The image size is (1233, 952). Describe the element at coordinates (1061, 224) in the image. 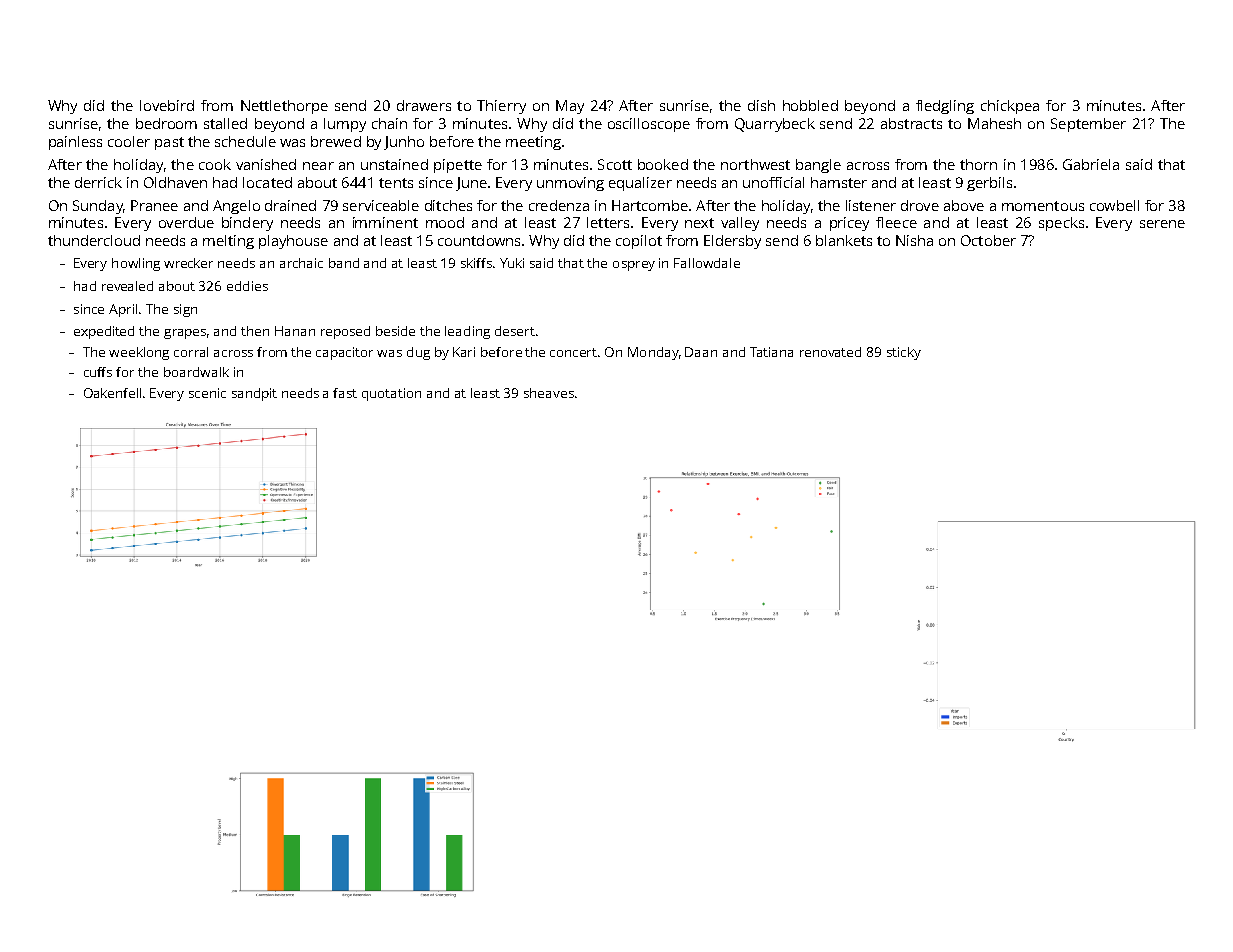

I see `specks` at that location.
